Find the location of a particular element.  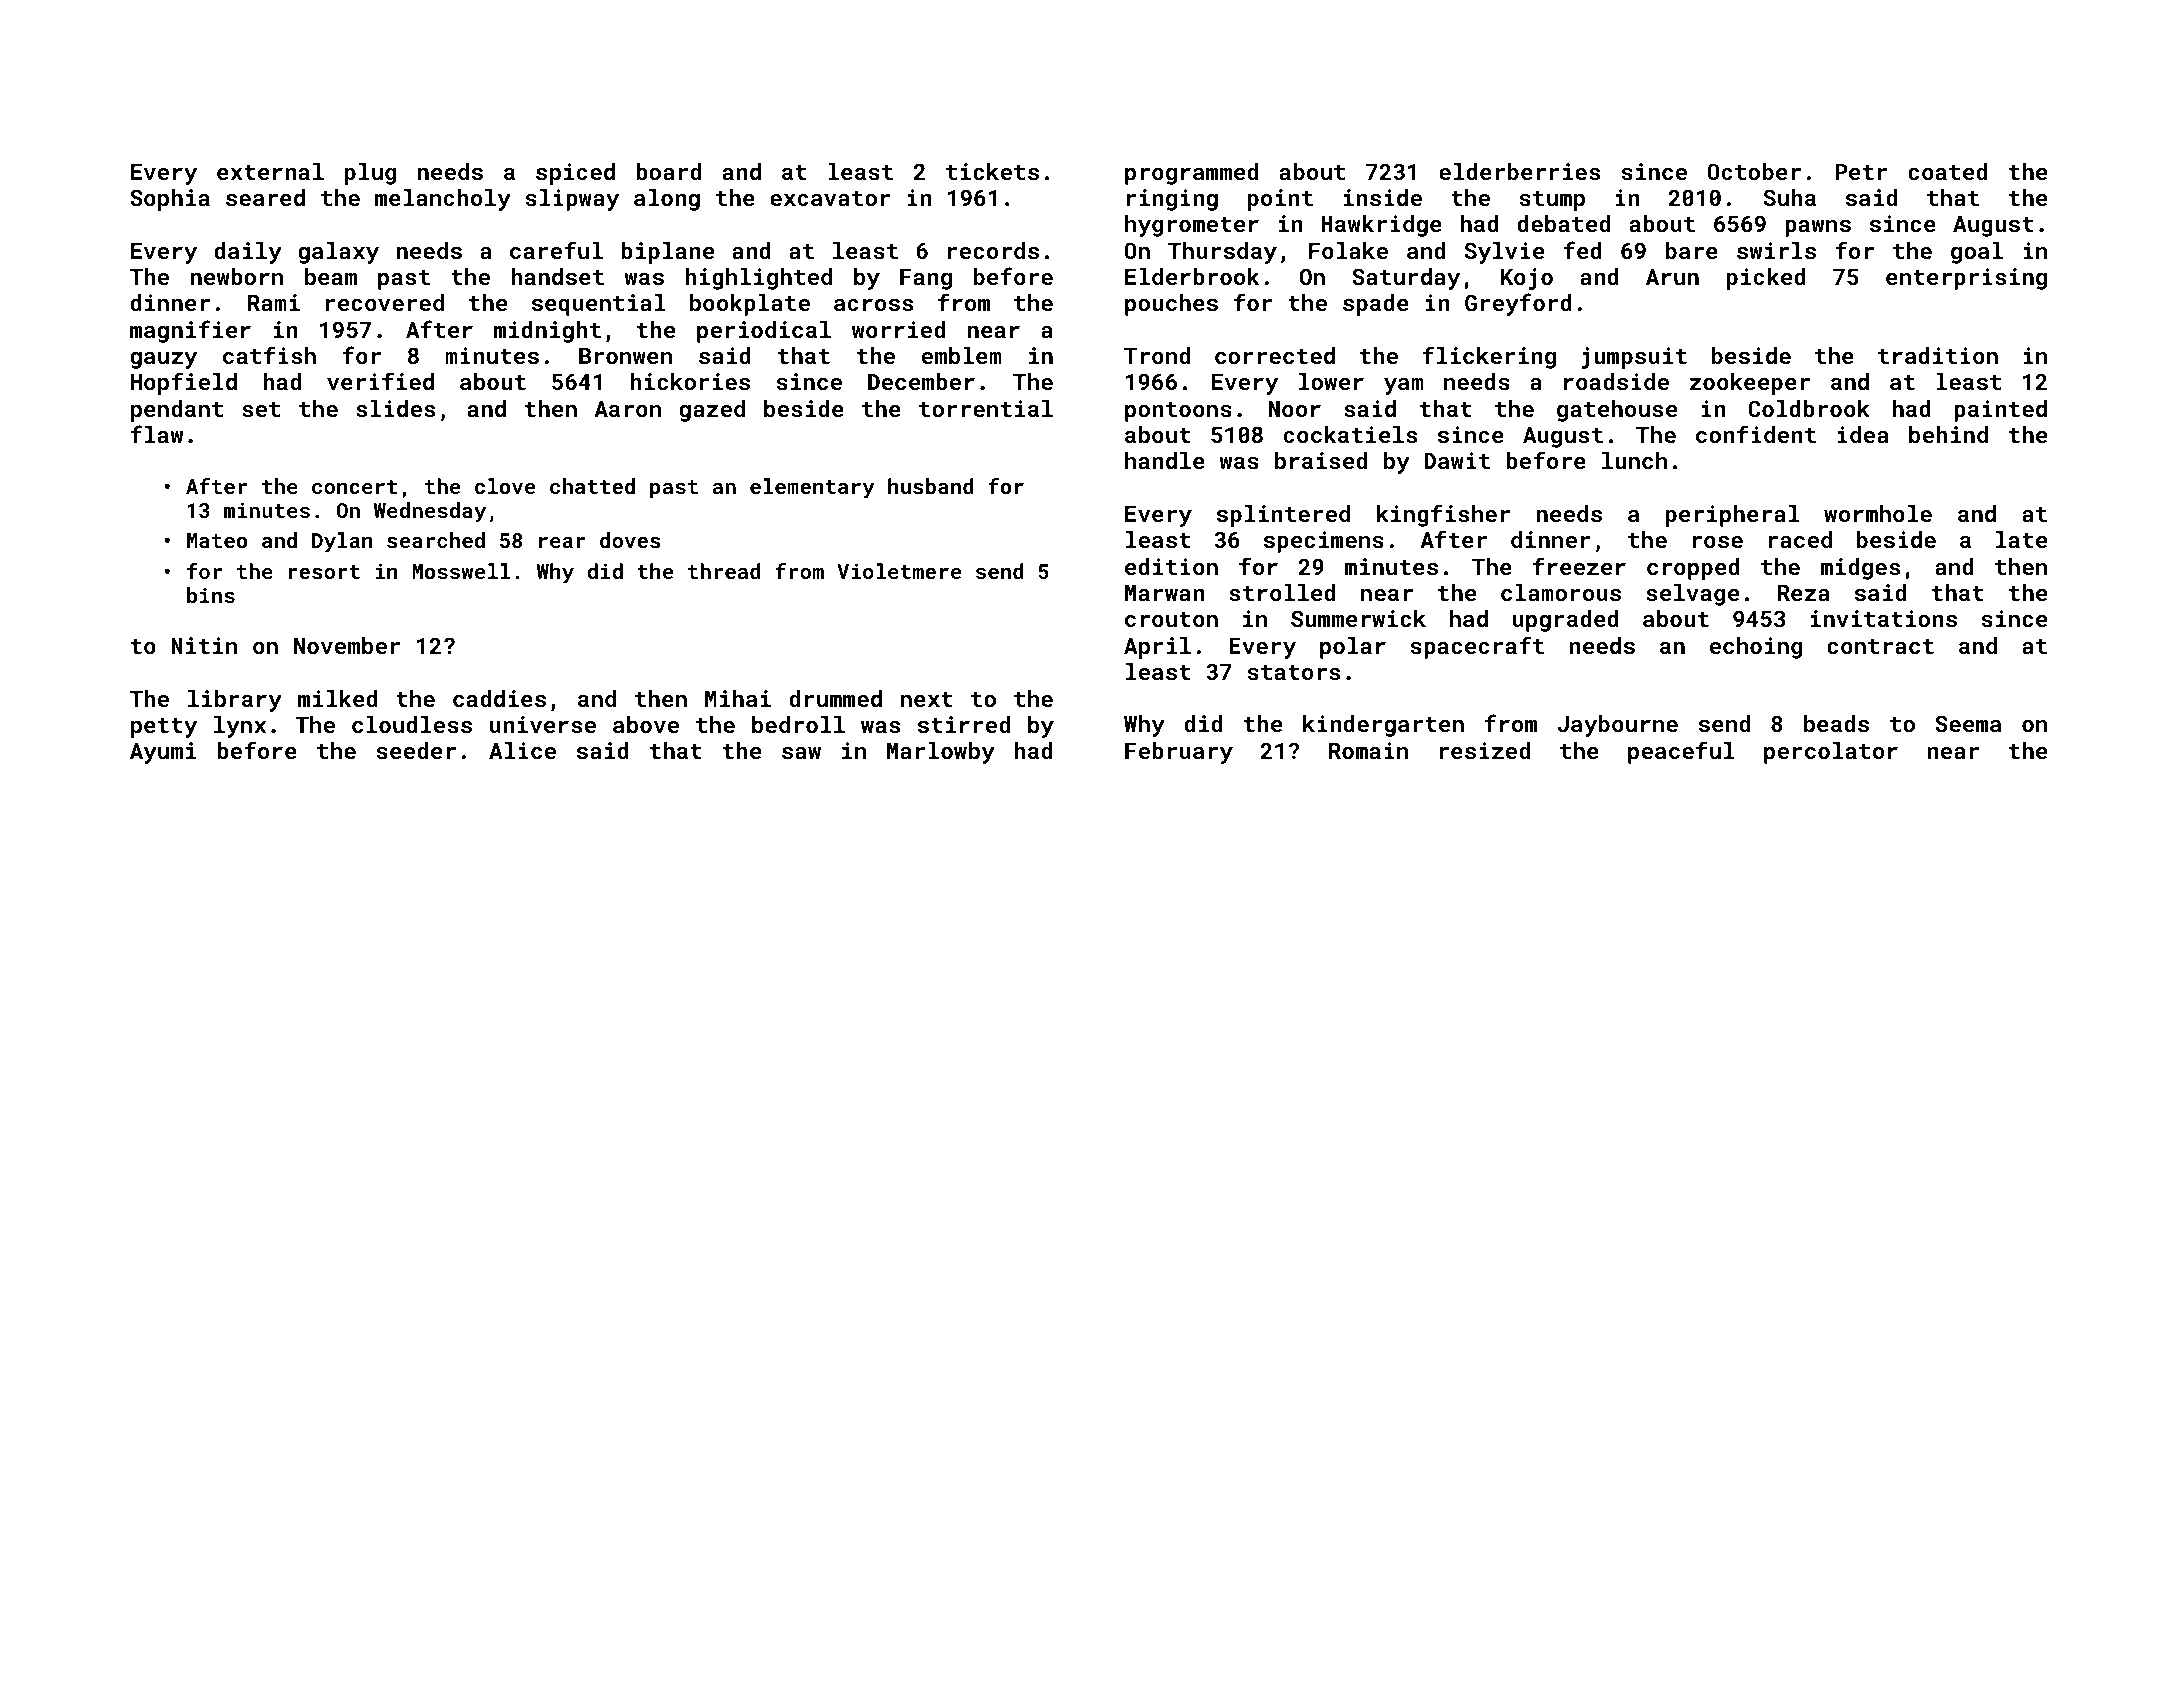

records is located at coordinates (993, 250).
